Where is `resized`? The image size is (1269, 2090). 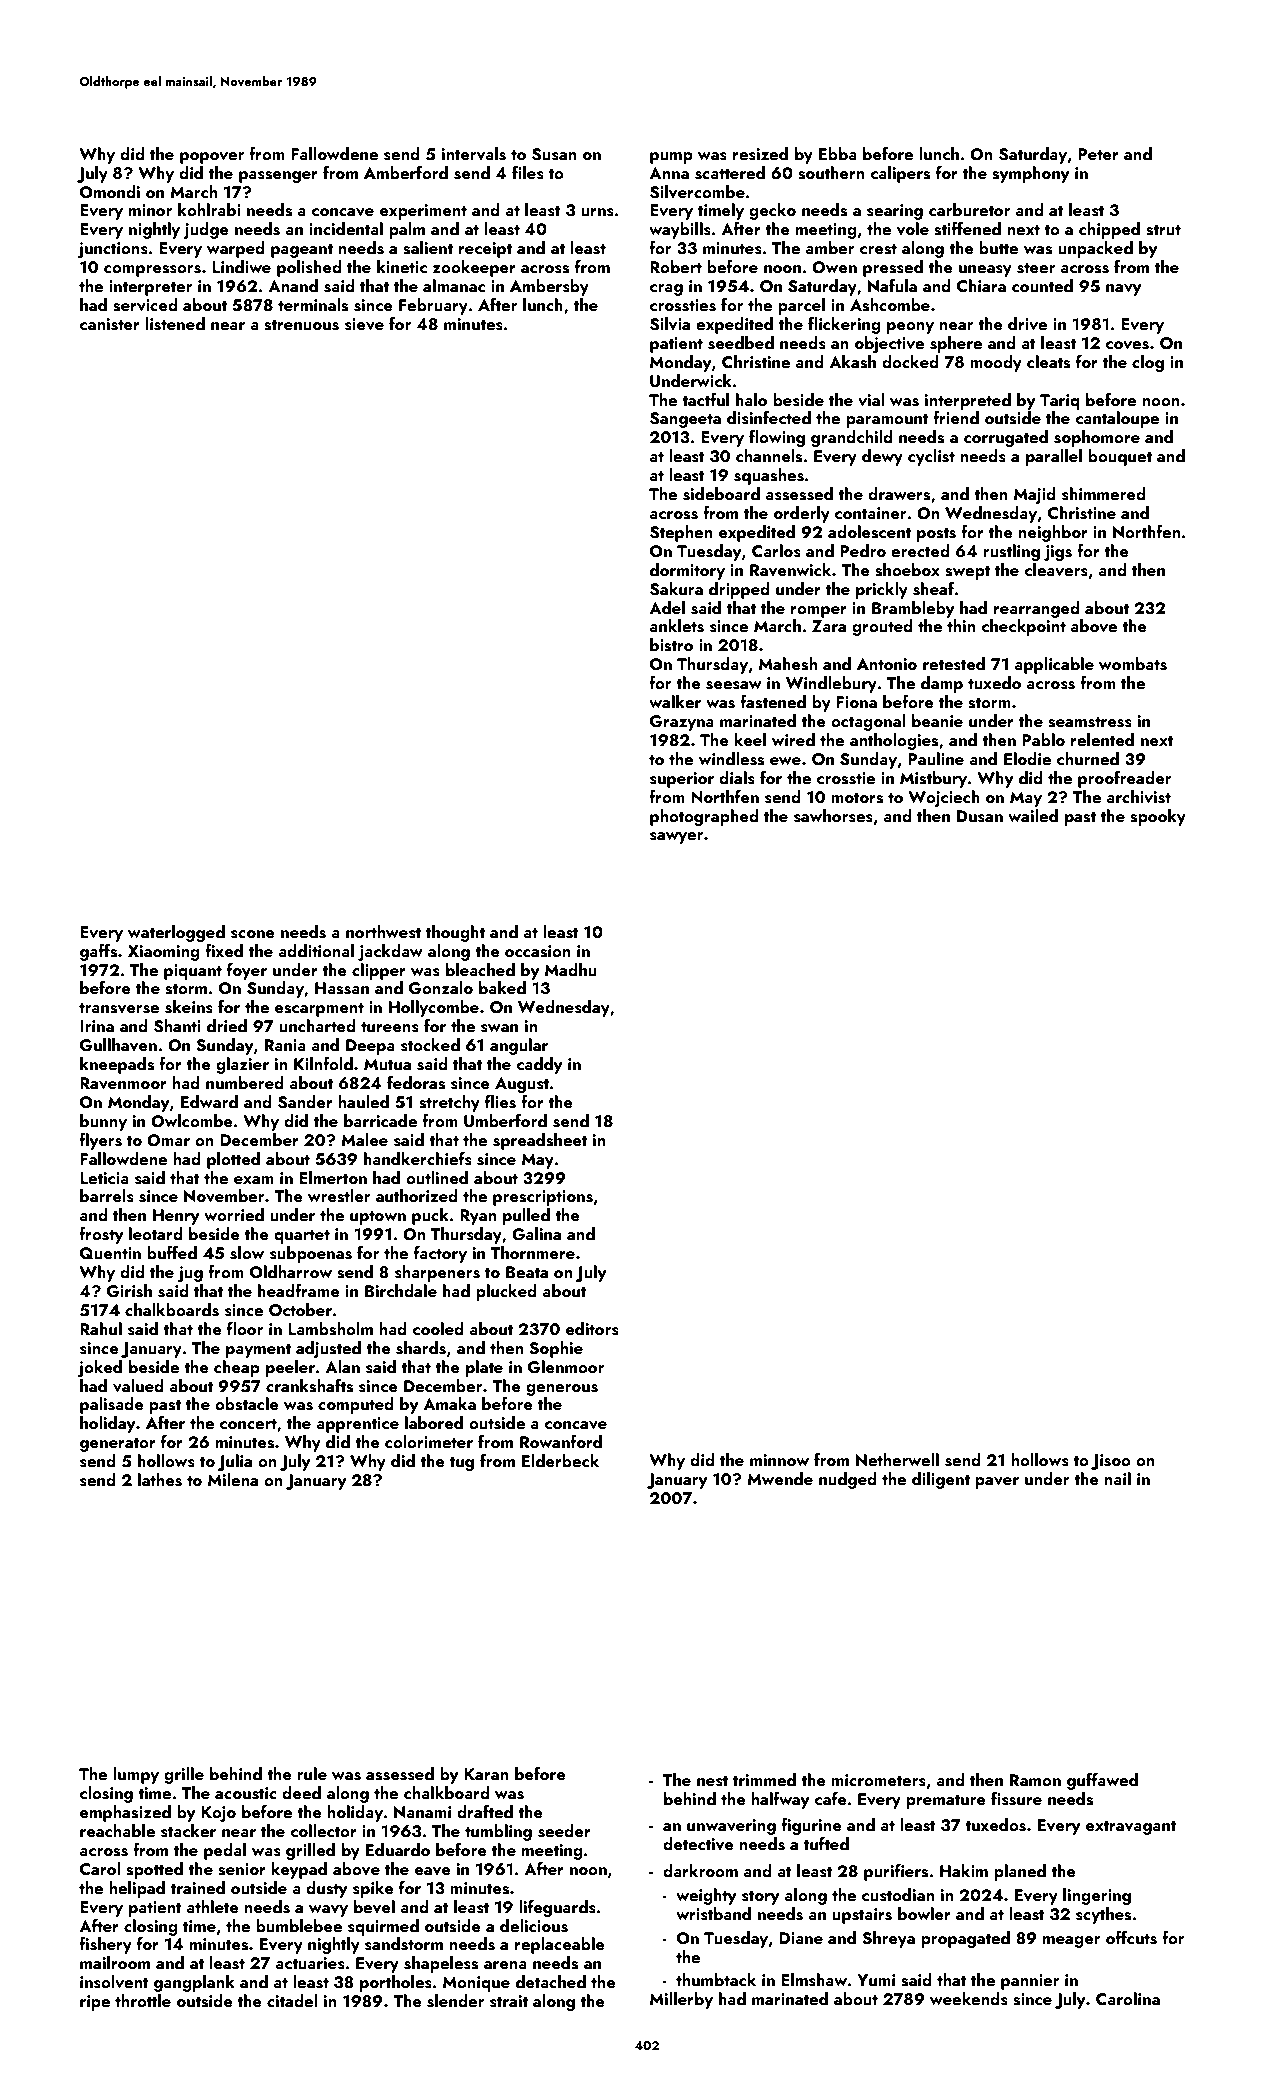
resized is located at coordinates (760, 154).
